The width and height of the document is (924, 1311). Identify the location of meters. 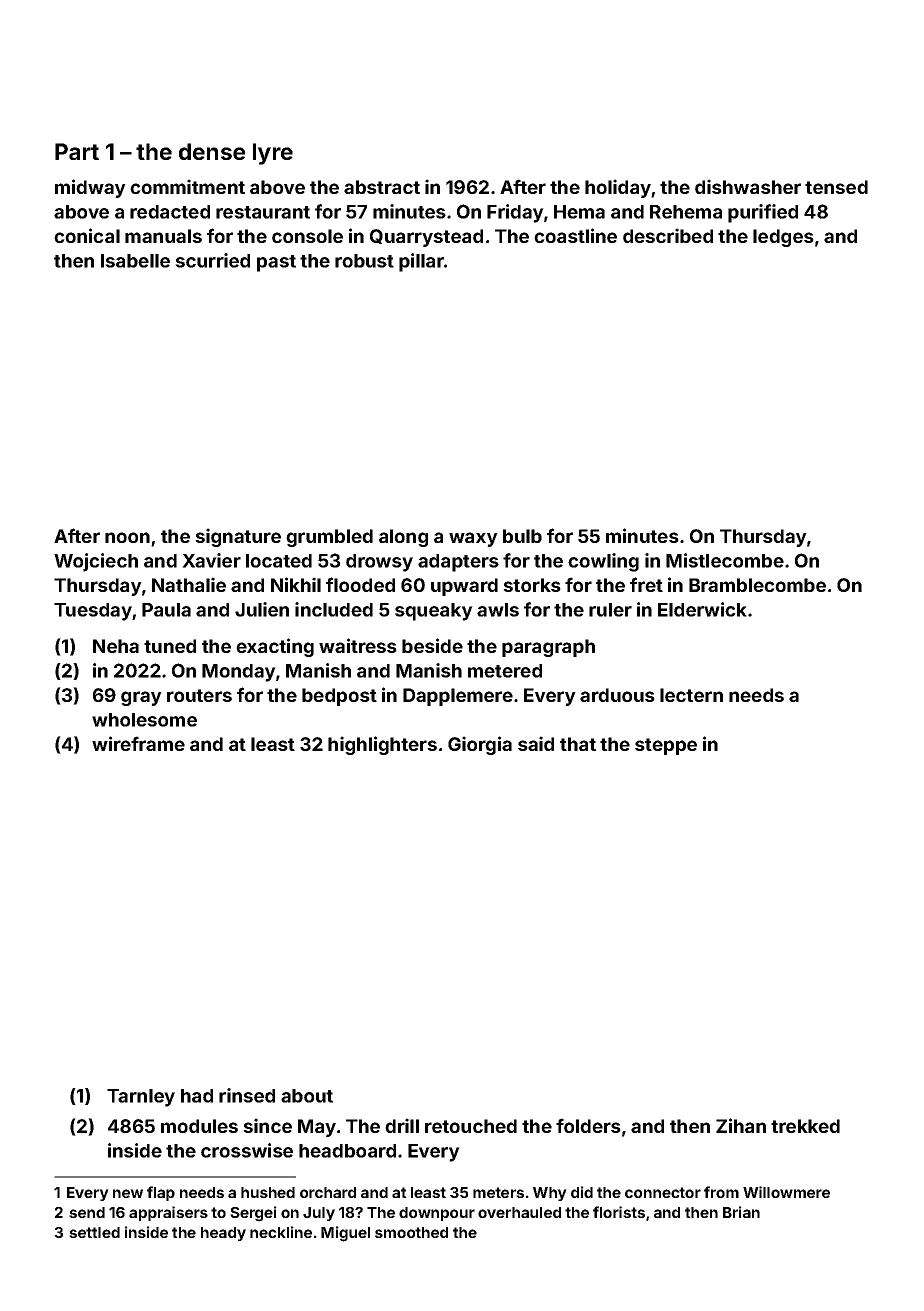
(498, 1192).
